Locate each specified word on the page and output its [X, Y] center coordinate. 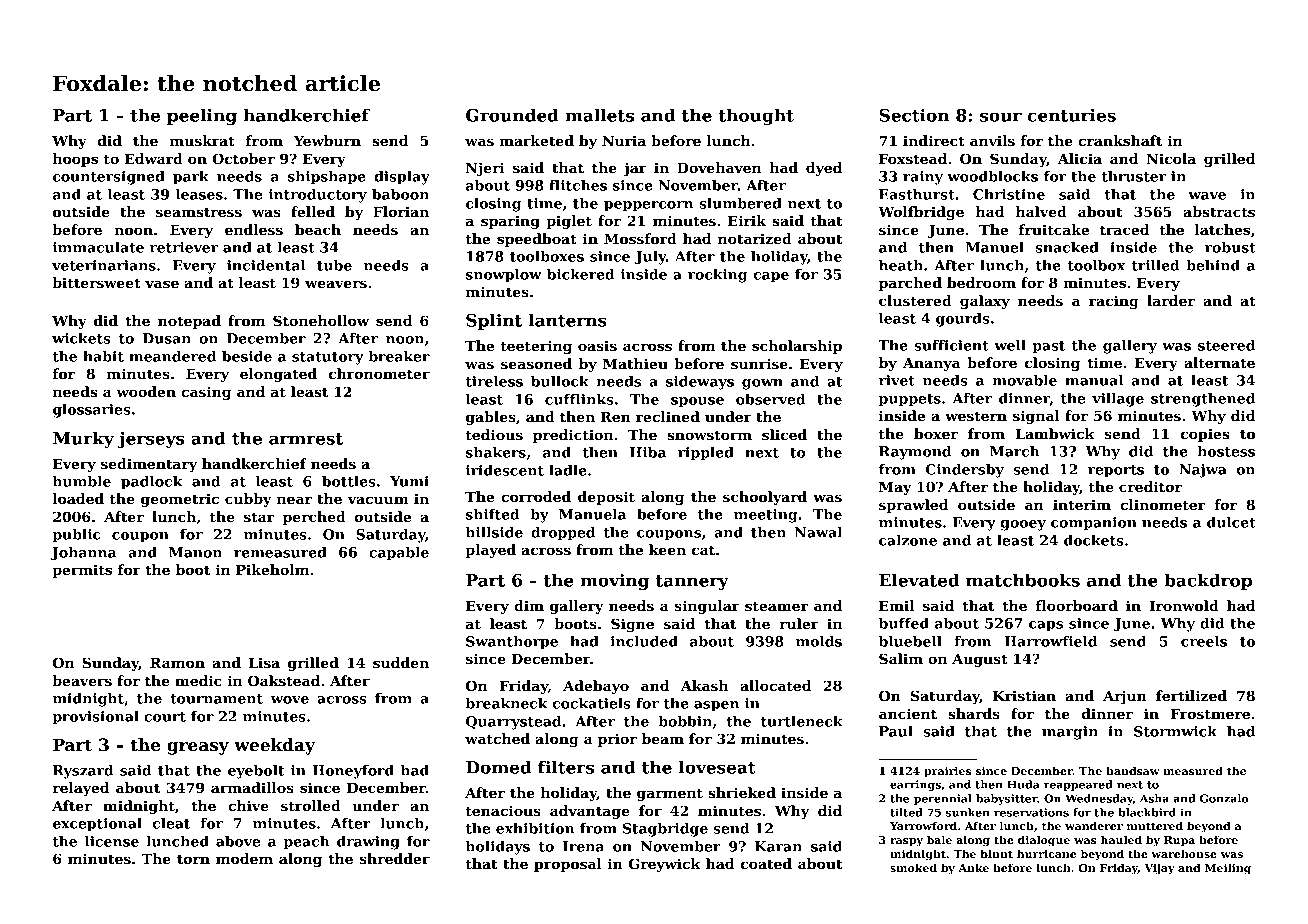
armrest [306, 439]
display [402, 178]
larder [1171, 300]
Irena [583, 846]
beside [247, 356]
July [650, 258]
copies [1205, 435]
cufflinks [579, 399]
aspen [716, 706]
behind [1213, 265]
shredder [395, 858]
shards [974, 713]
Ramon [177, 662]
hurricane [1046, 853]
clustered [915, 300]
